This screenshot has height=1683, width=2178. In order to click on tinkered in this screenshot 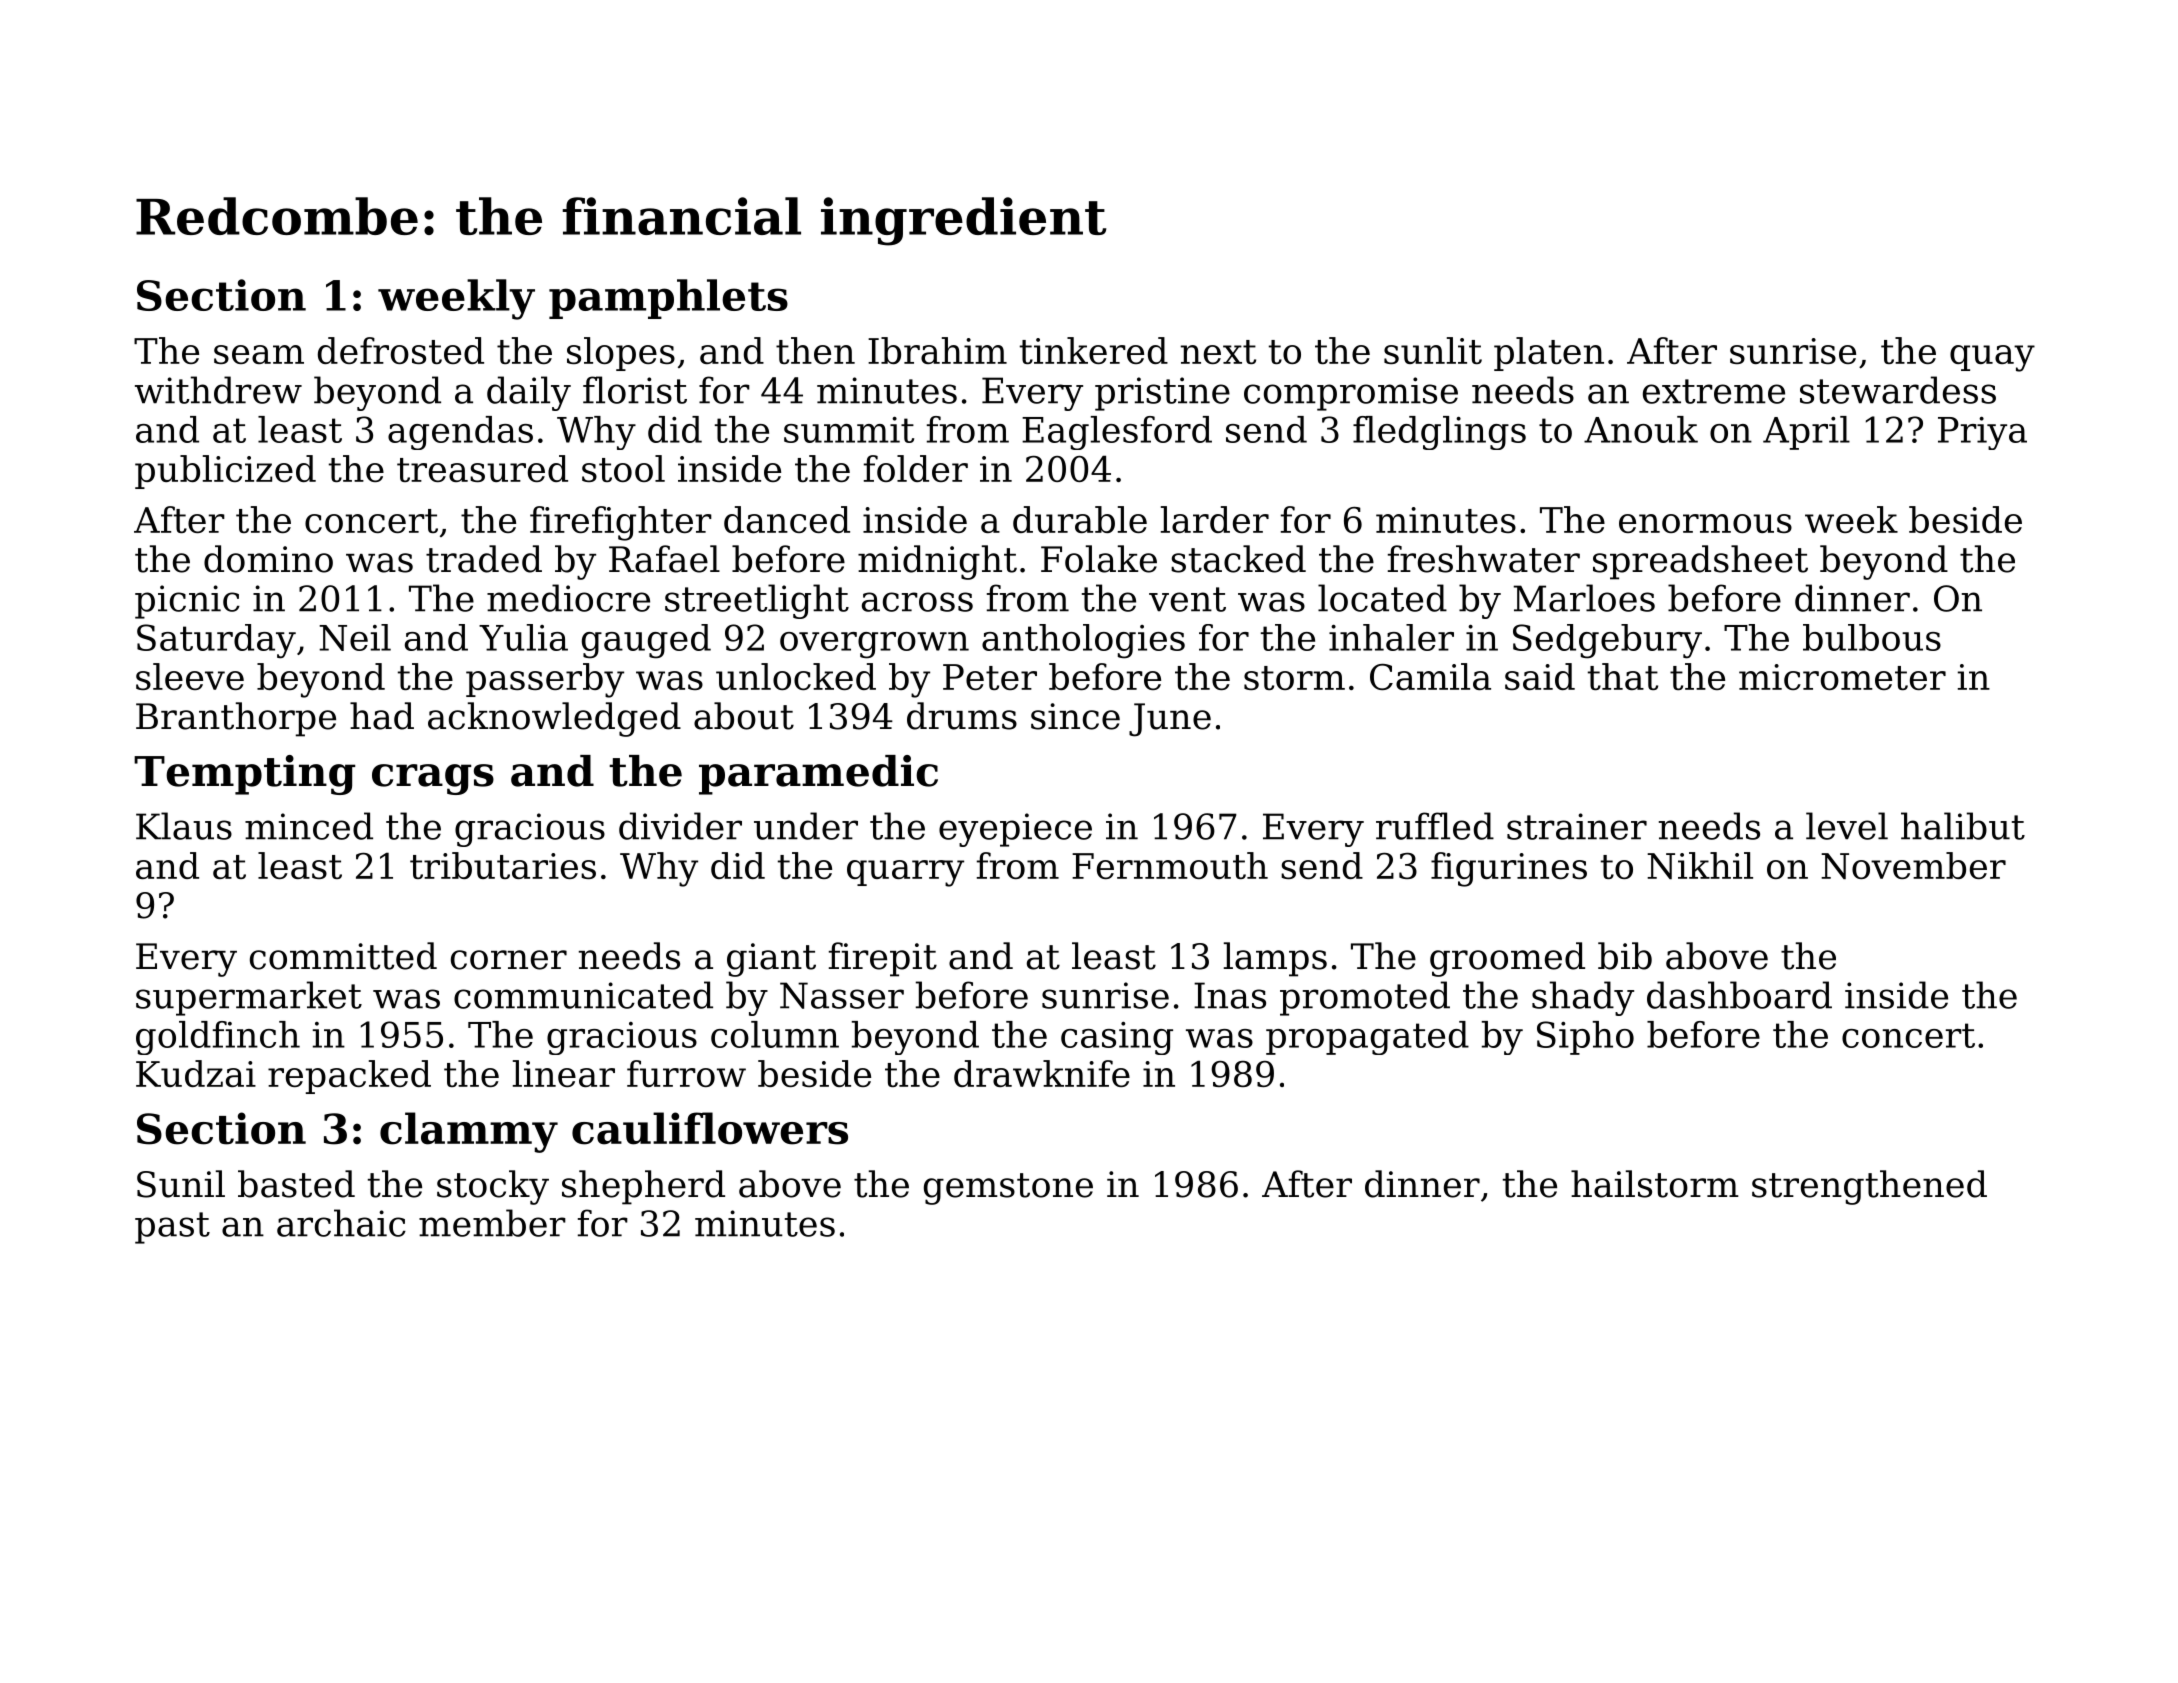, I will do `click(1094, 350)`.
